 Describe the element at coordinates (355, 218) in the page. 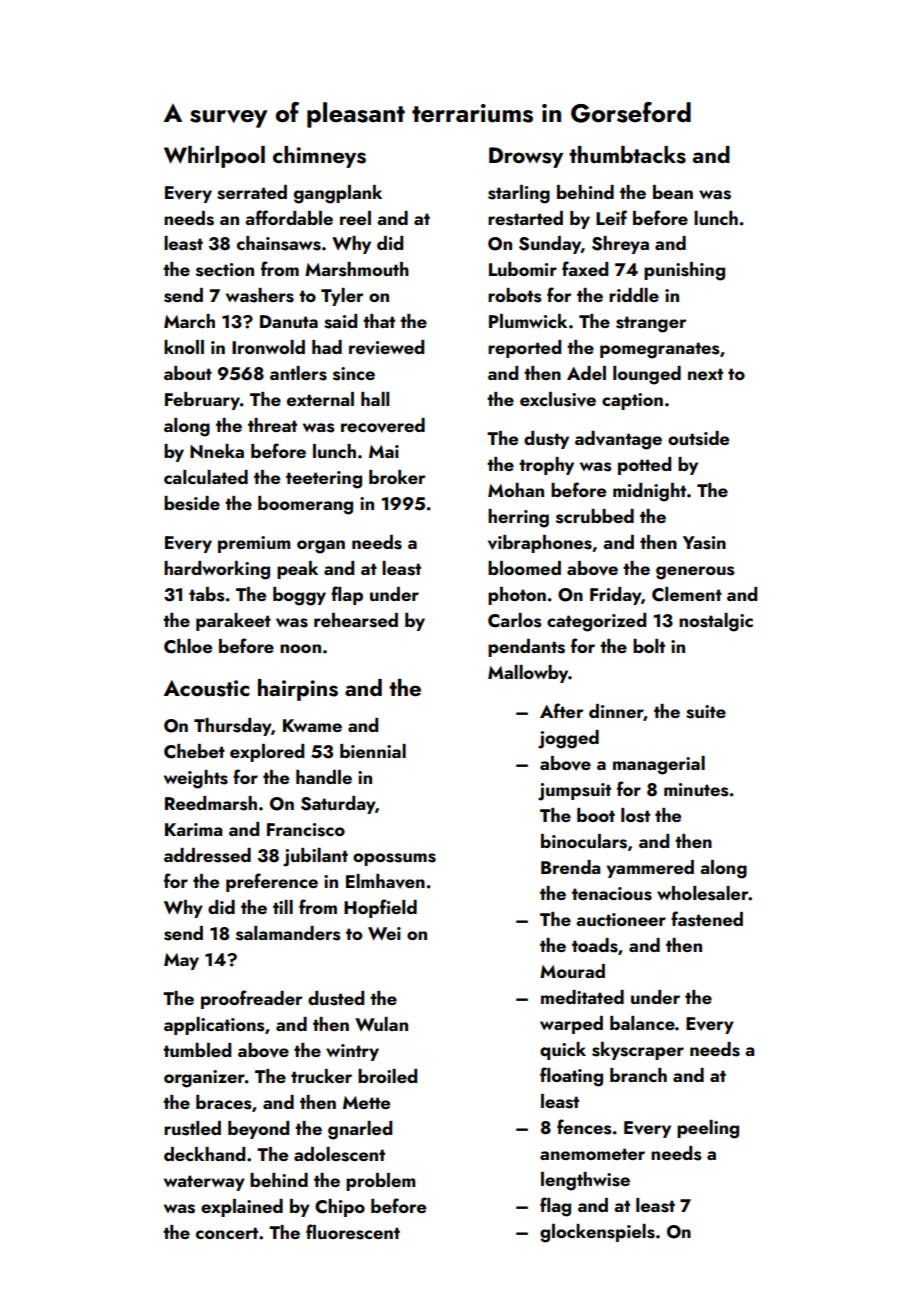

I see `reel` at that location.
